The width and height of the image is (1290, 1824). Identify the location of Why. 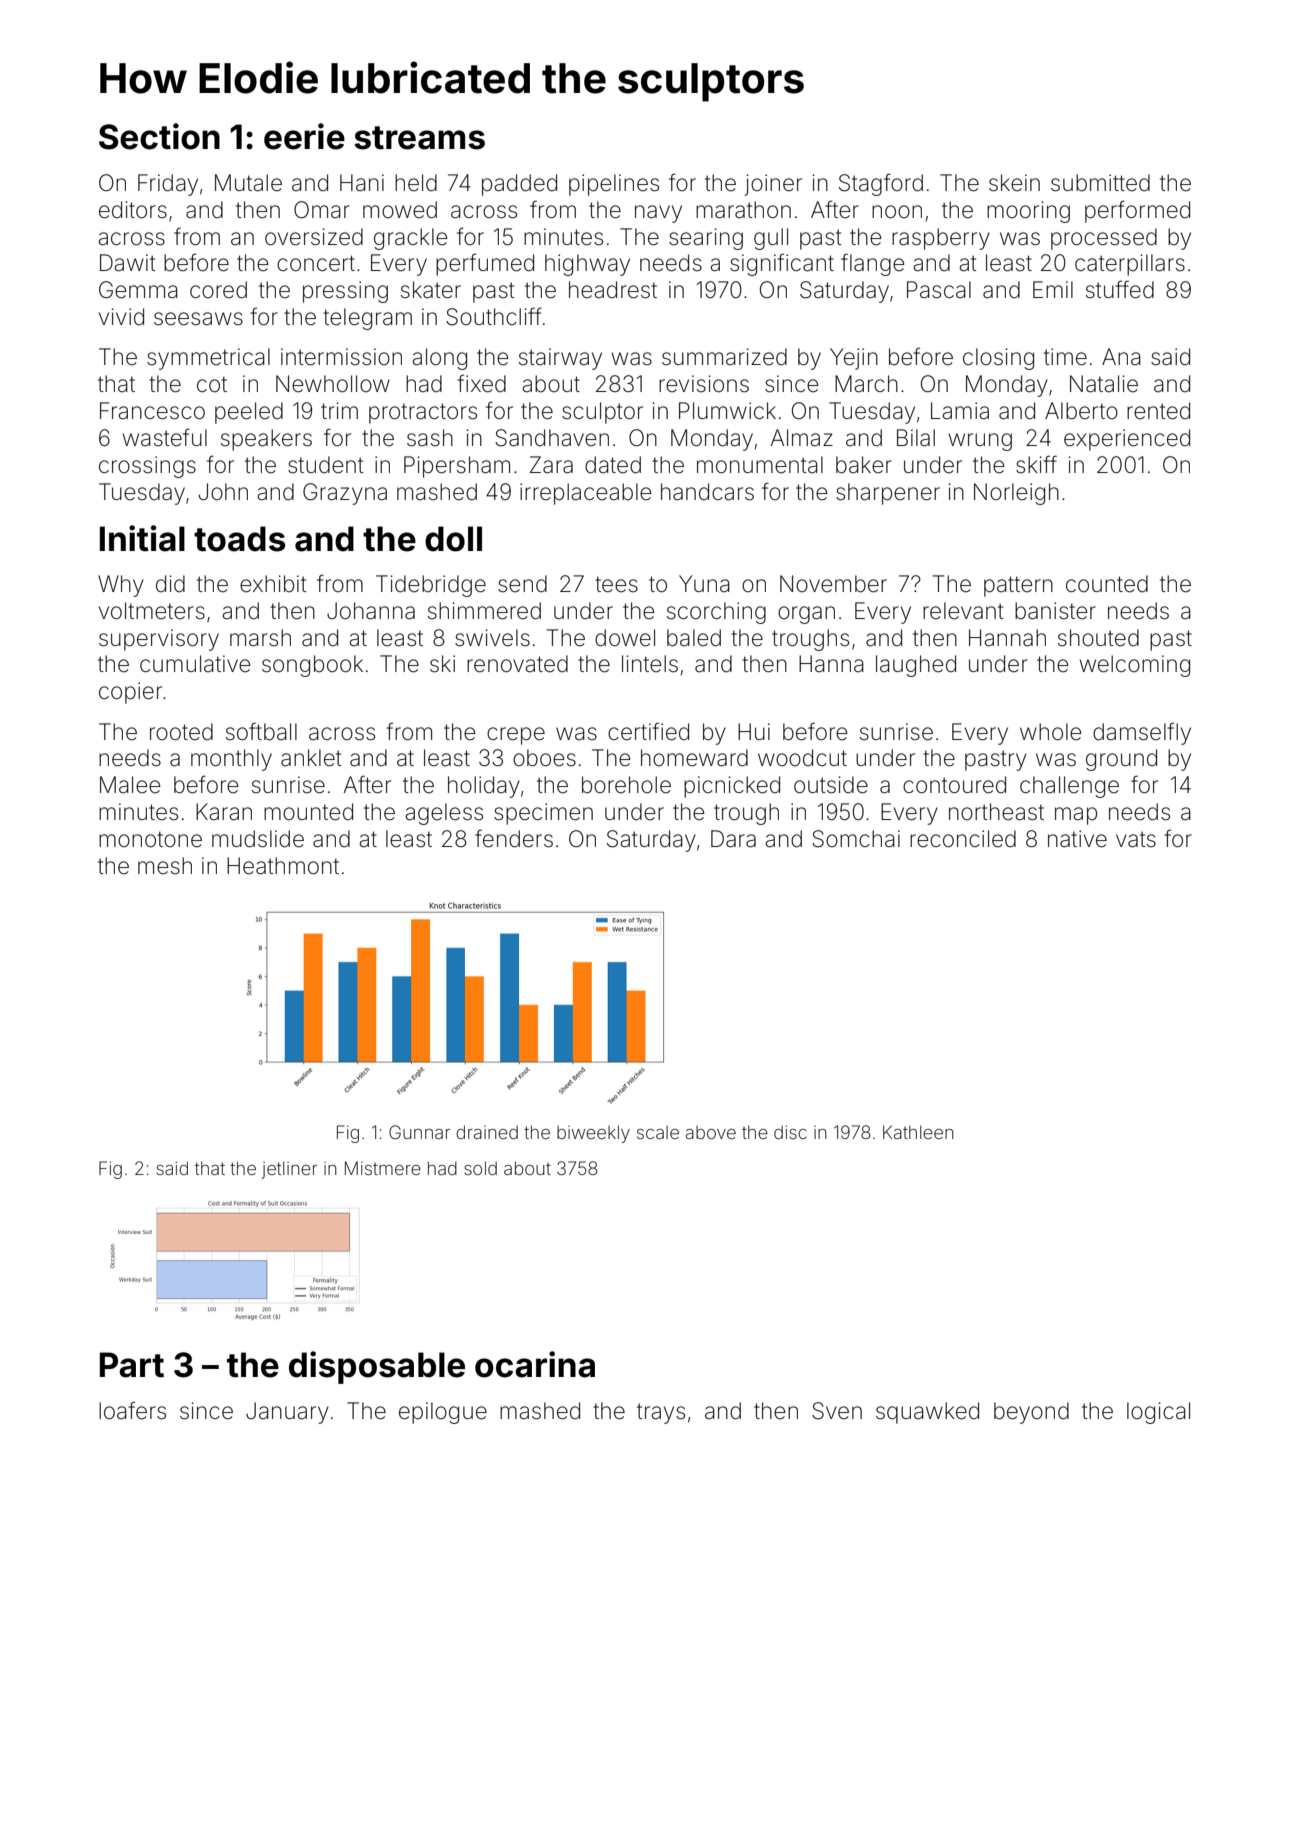
(121, 586).
